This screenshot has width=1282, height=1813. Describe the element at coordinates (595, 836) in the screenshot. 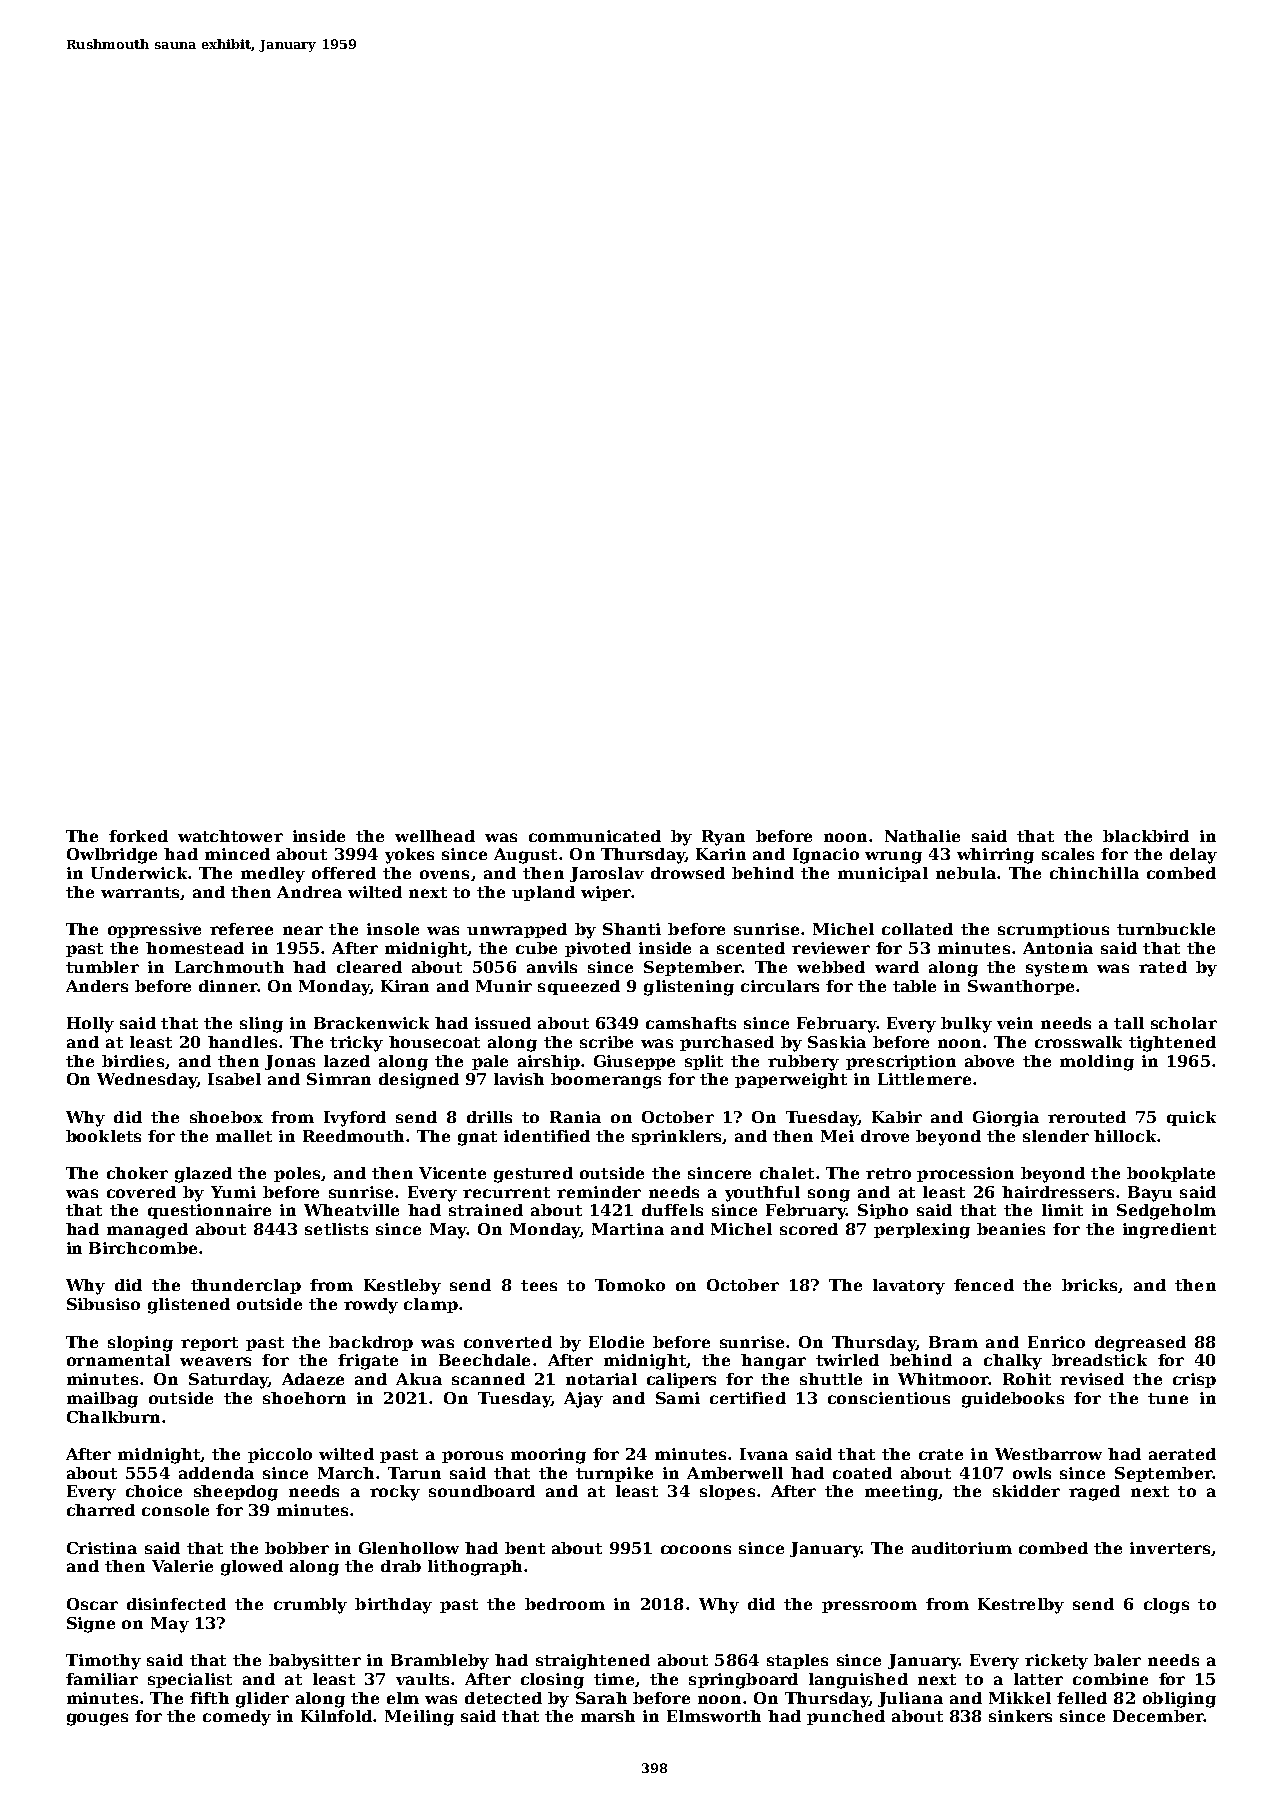

I see `communicated` at that location.
